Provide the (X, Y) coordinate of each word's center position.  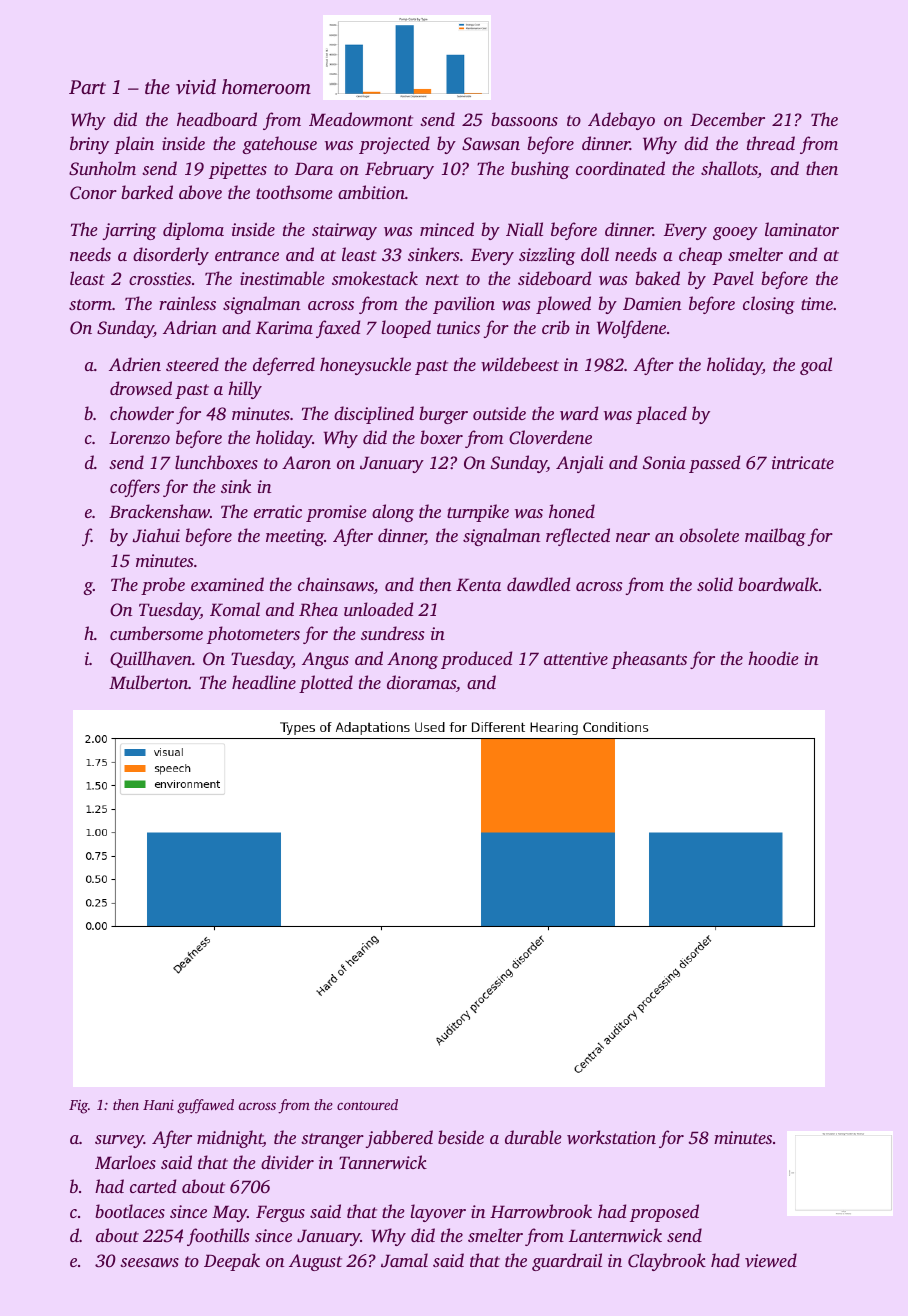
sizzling (547, 256)
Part (87, 87)
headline (264, 682)
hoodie (773, 658)
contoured (367, 1104)
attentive (576, 658)
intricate (803, 462)
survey (119, 1141)
